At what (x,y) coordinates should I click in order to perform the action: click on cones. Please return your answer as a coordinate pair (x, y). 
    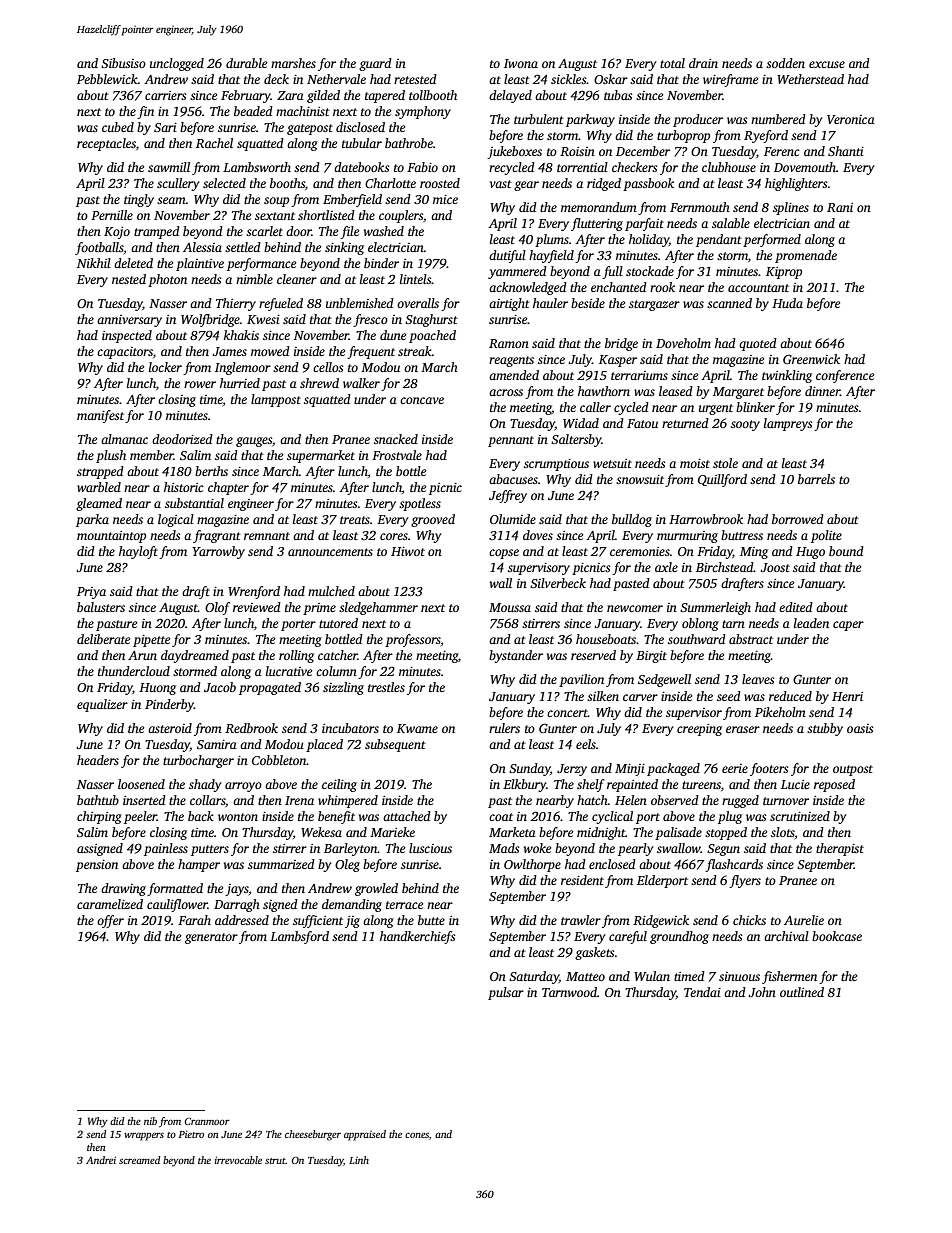
    Looking at the image, I should click on (417, 1135).
